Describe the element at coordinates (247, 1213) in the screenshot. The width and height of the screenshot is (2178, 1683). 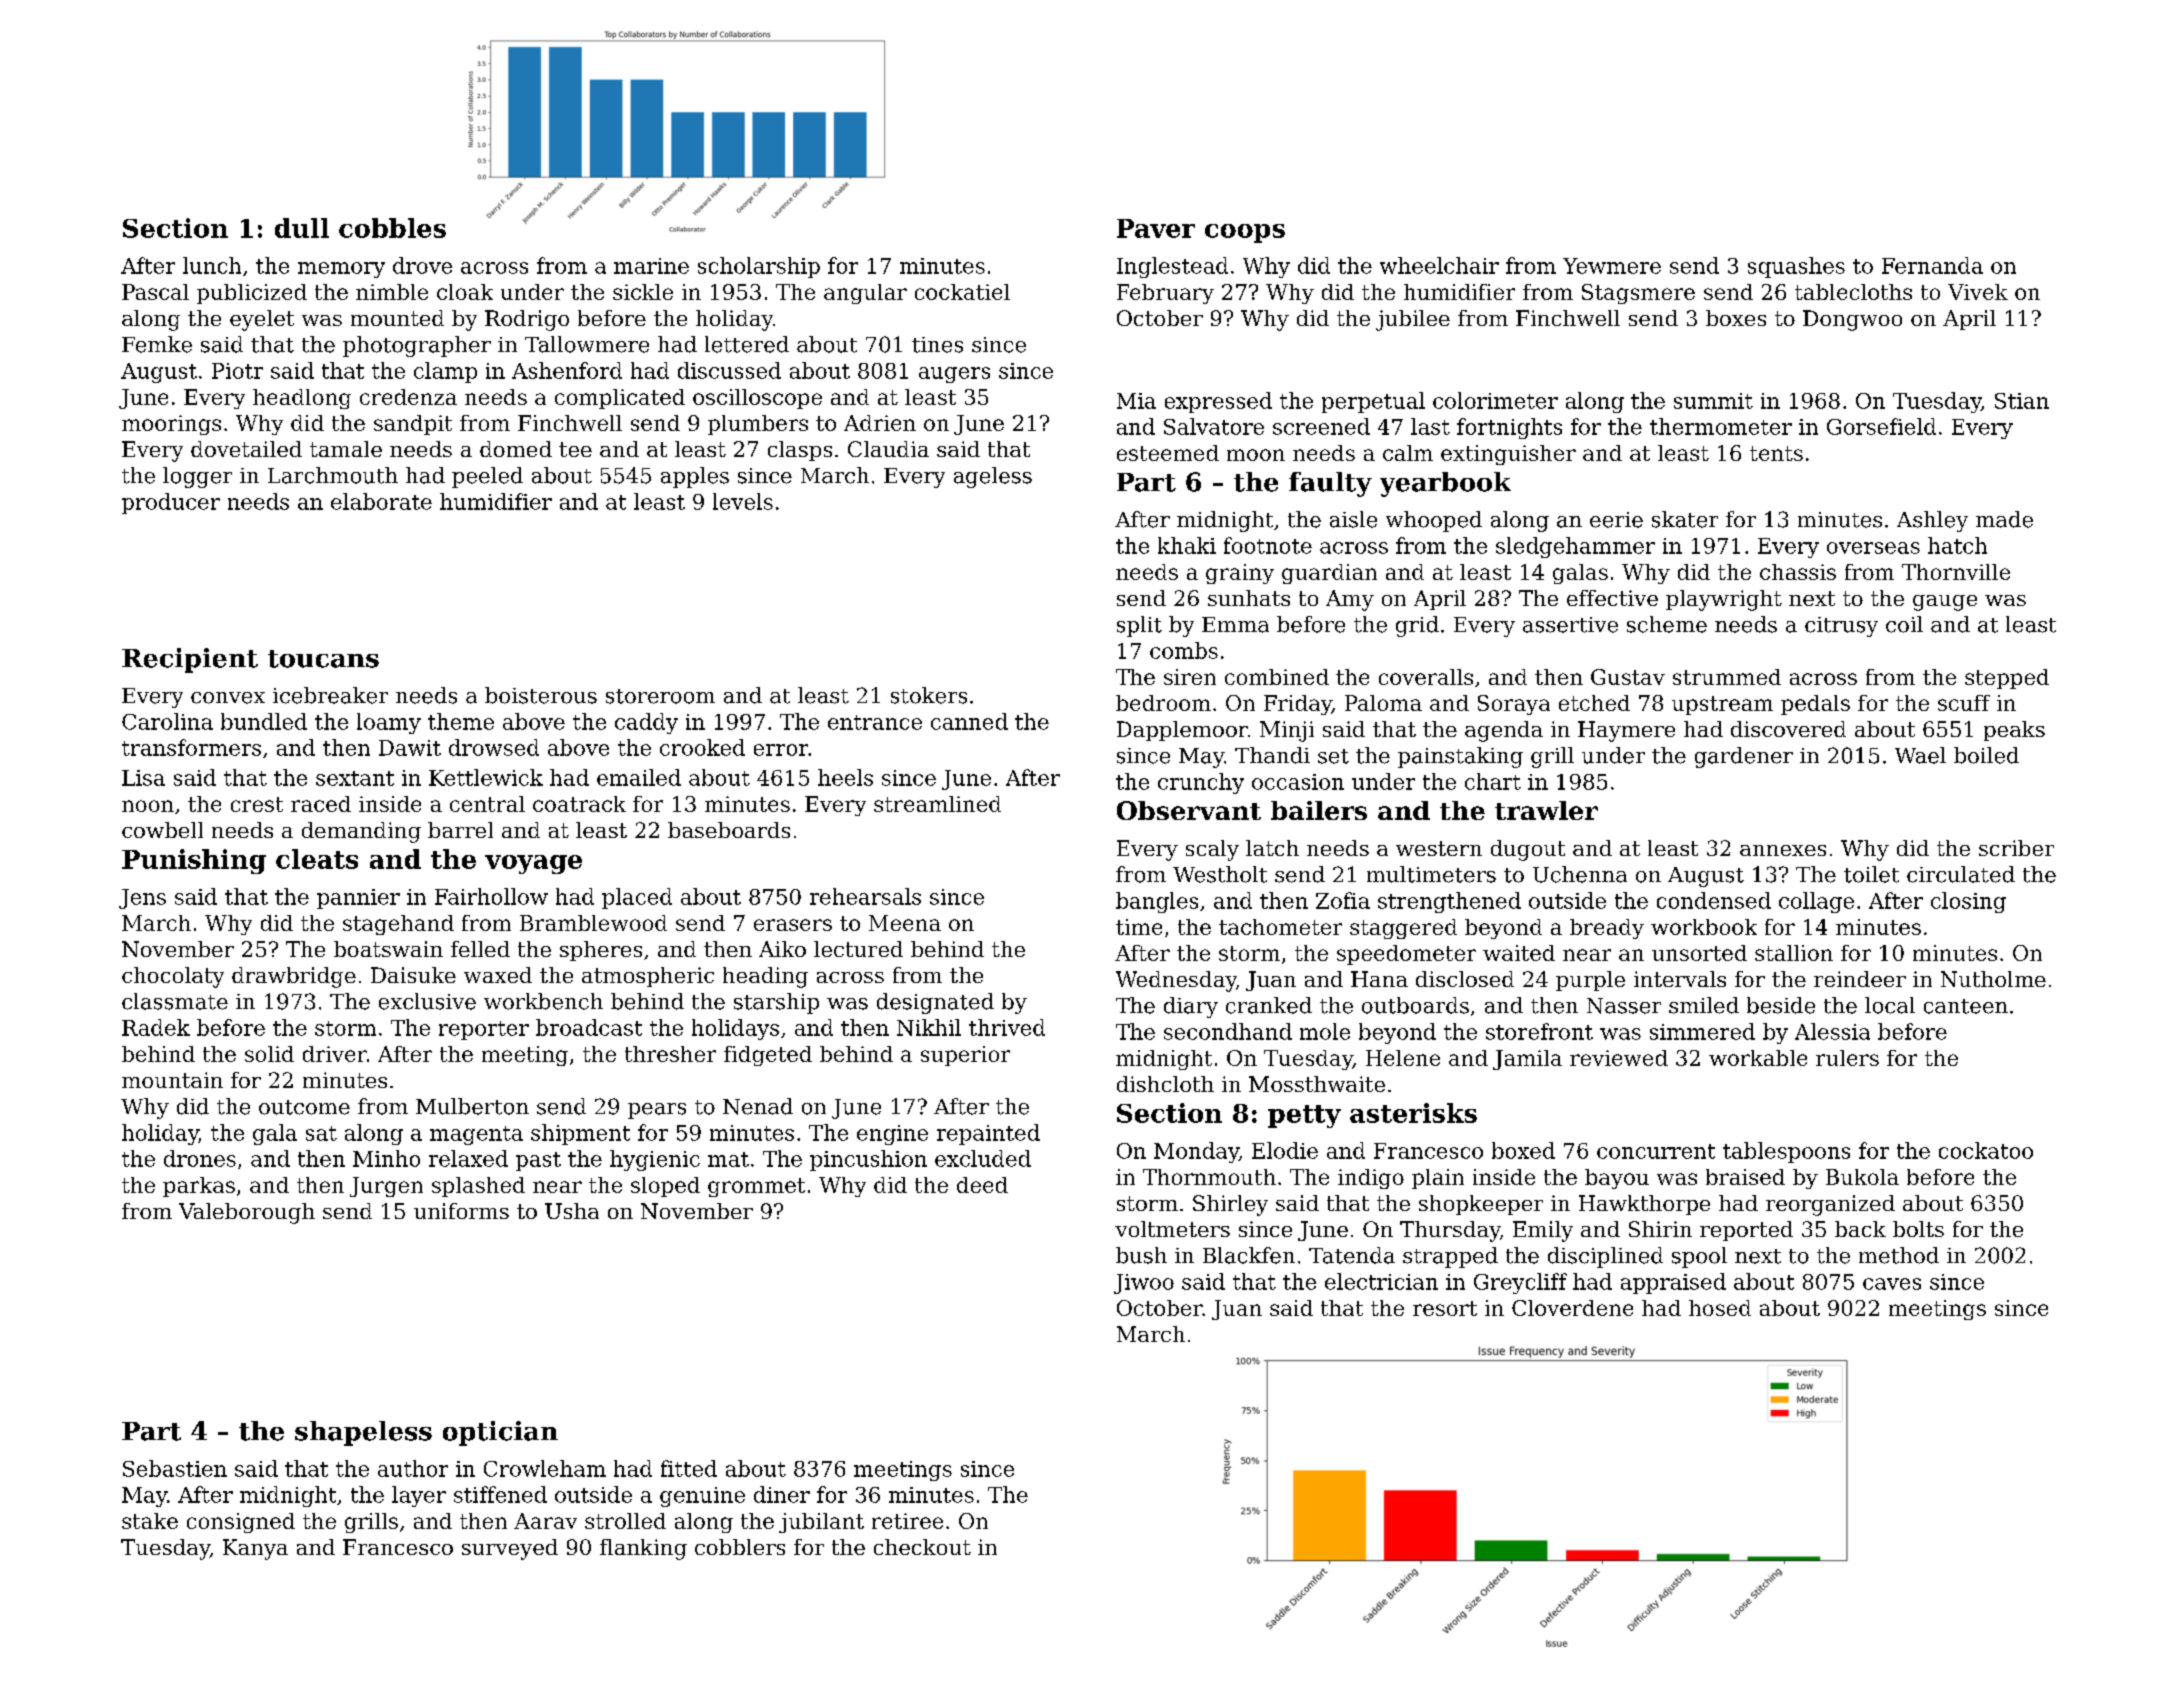
I see `Valeborough` at that location.
